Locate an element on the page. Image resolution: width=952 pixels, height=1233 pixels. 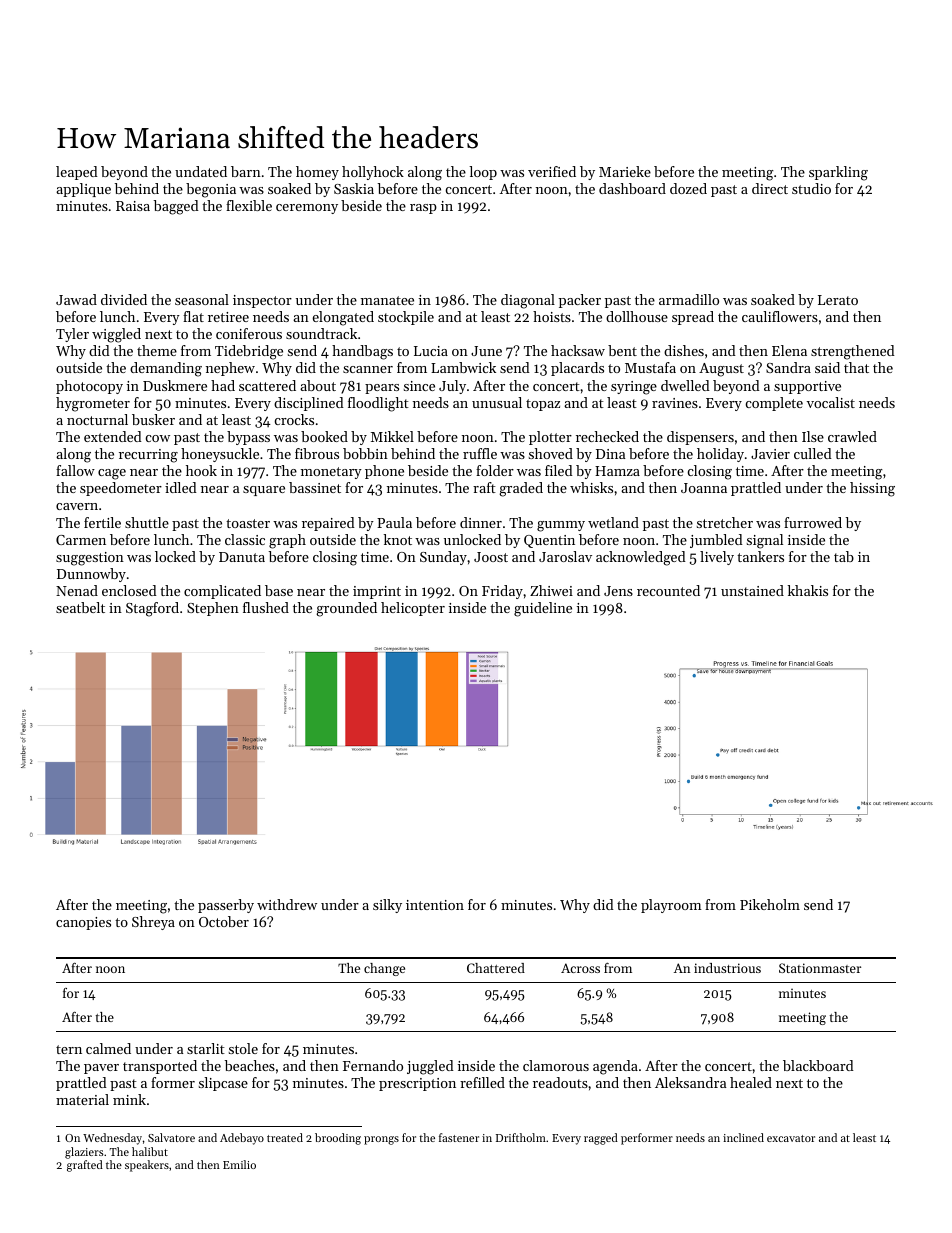
fallow is located at coordinates (75, 470).
